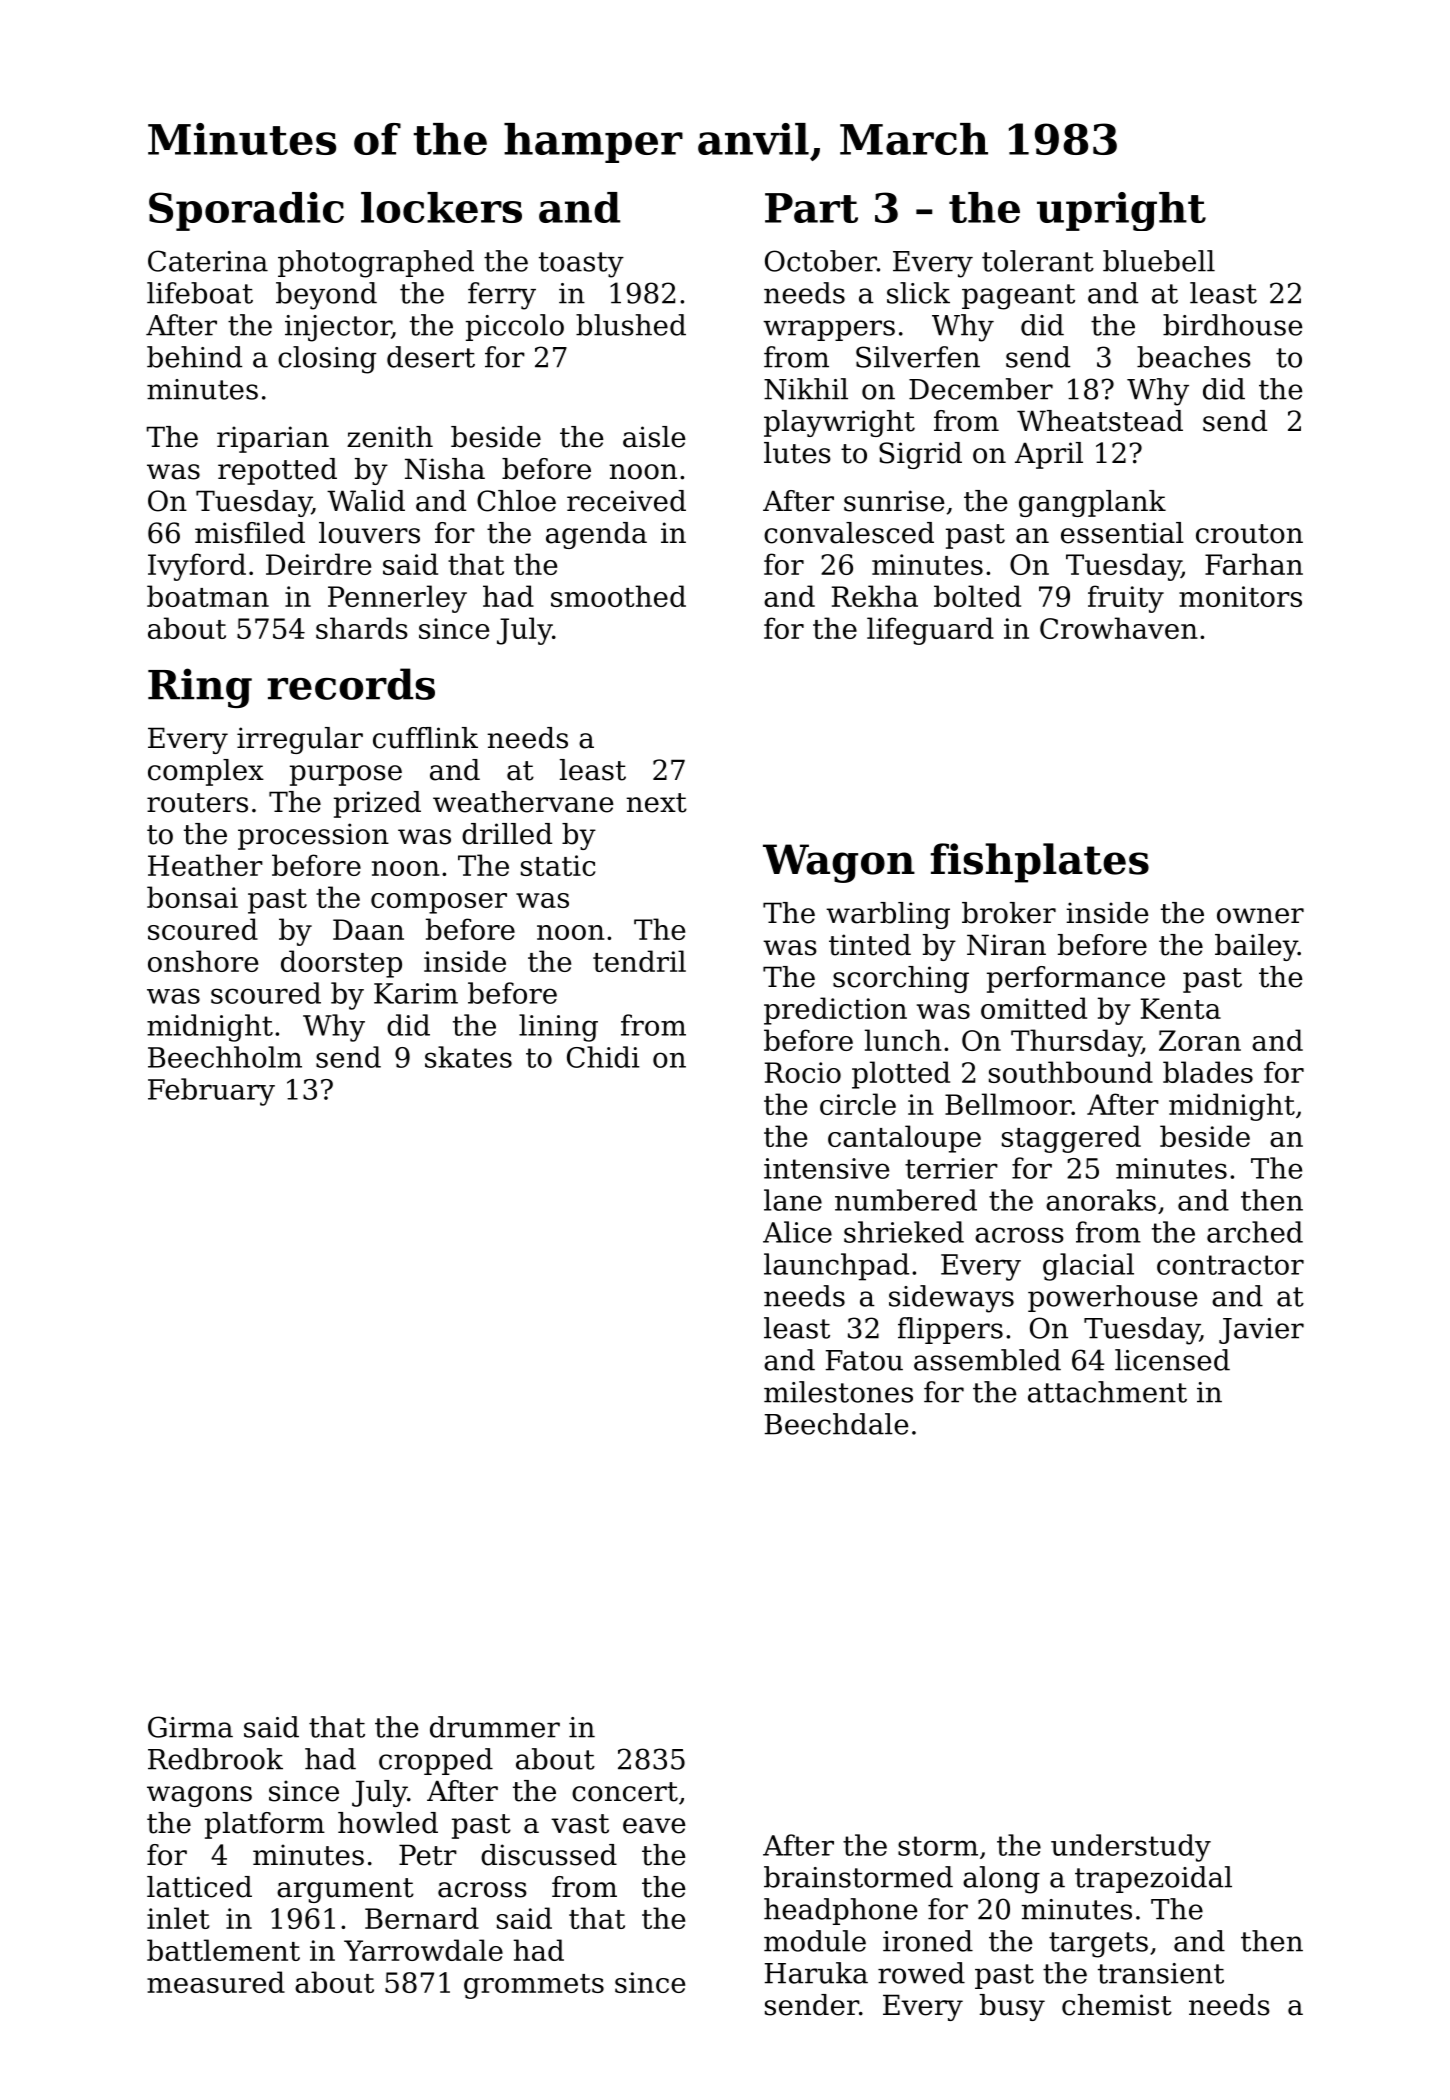  Describe the element at coordinates (1121, 211) in the screenshot. I see `upright` at that location.
